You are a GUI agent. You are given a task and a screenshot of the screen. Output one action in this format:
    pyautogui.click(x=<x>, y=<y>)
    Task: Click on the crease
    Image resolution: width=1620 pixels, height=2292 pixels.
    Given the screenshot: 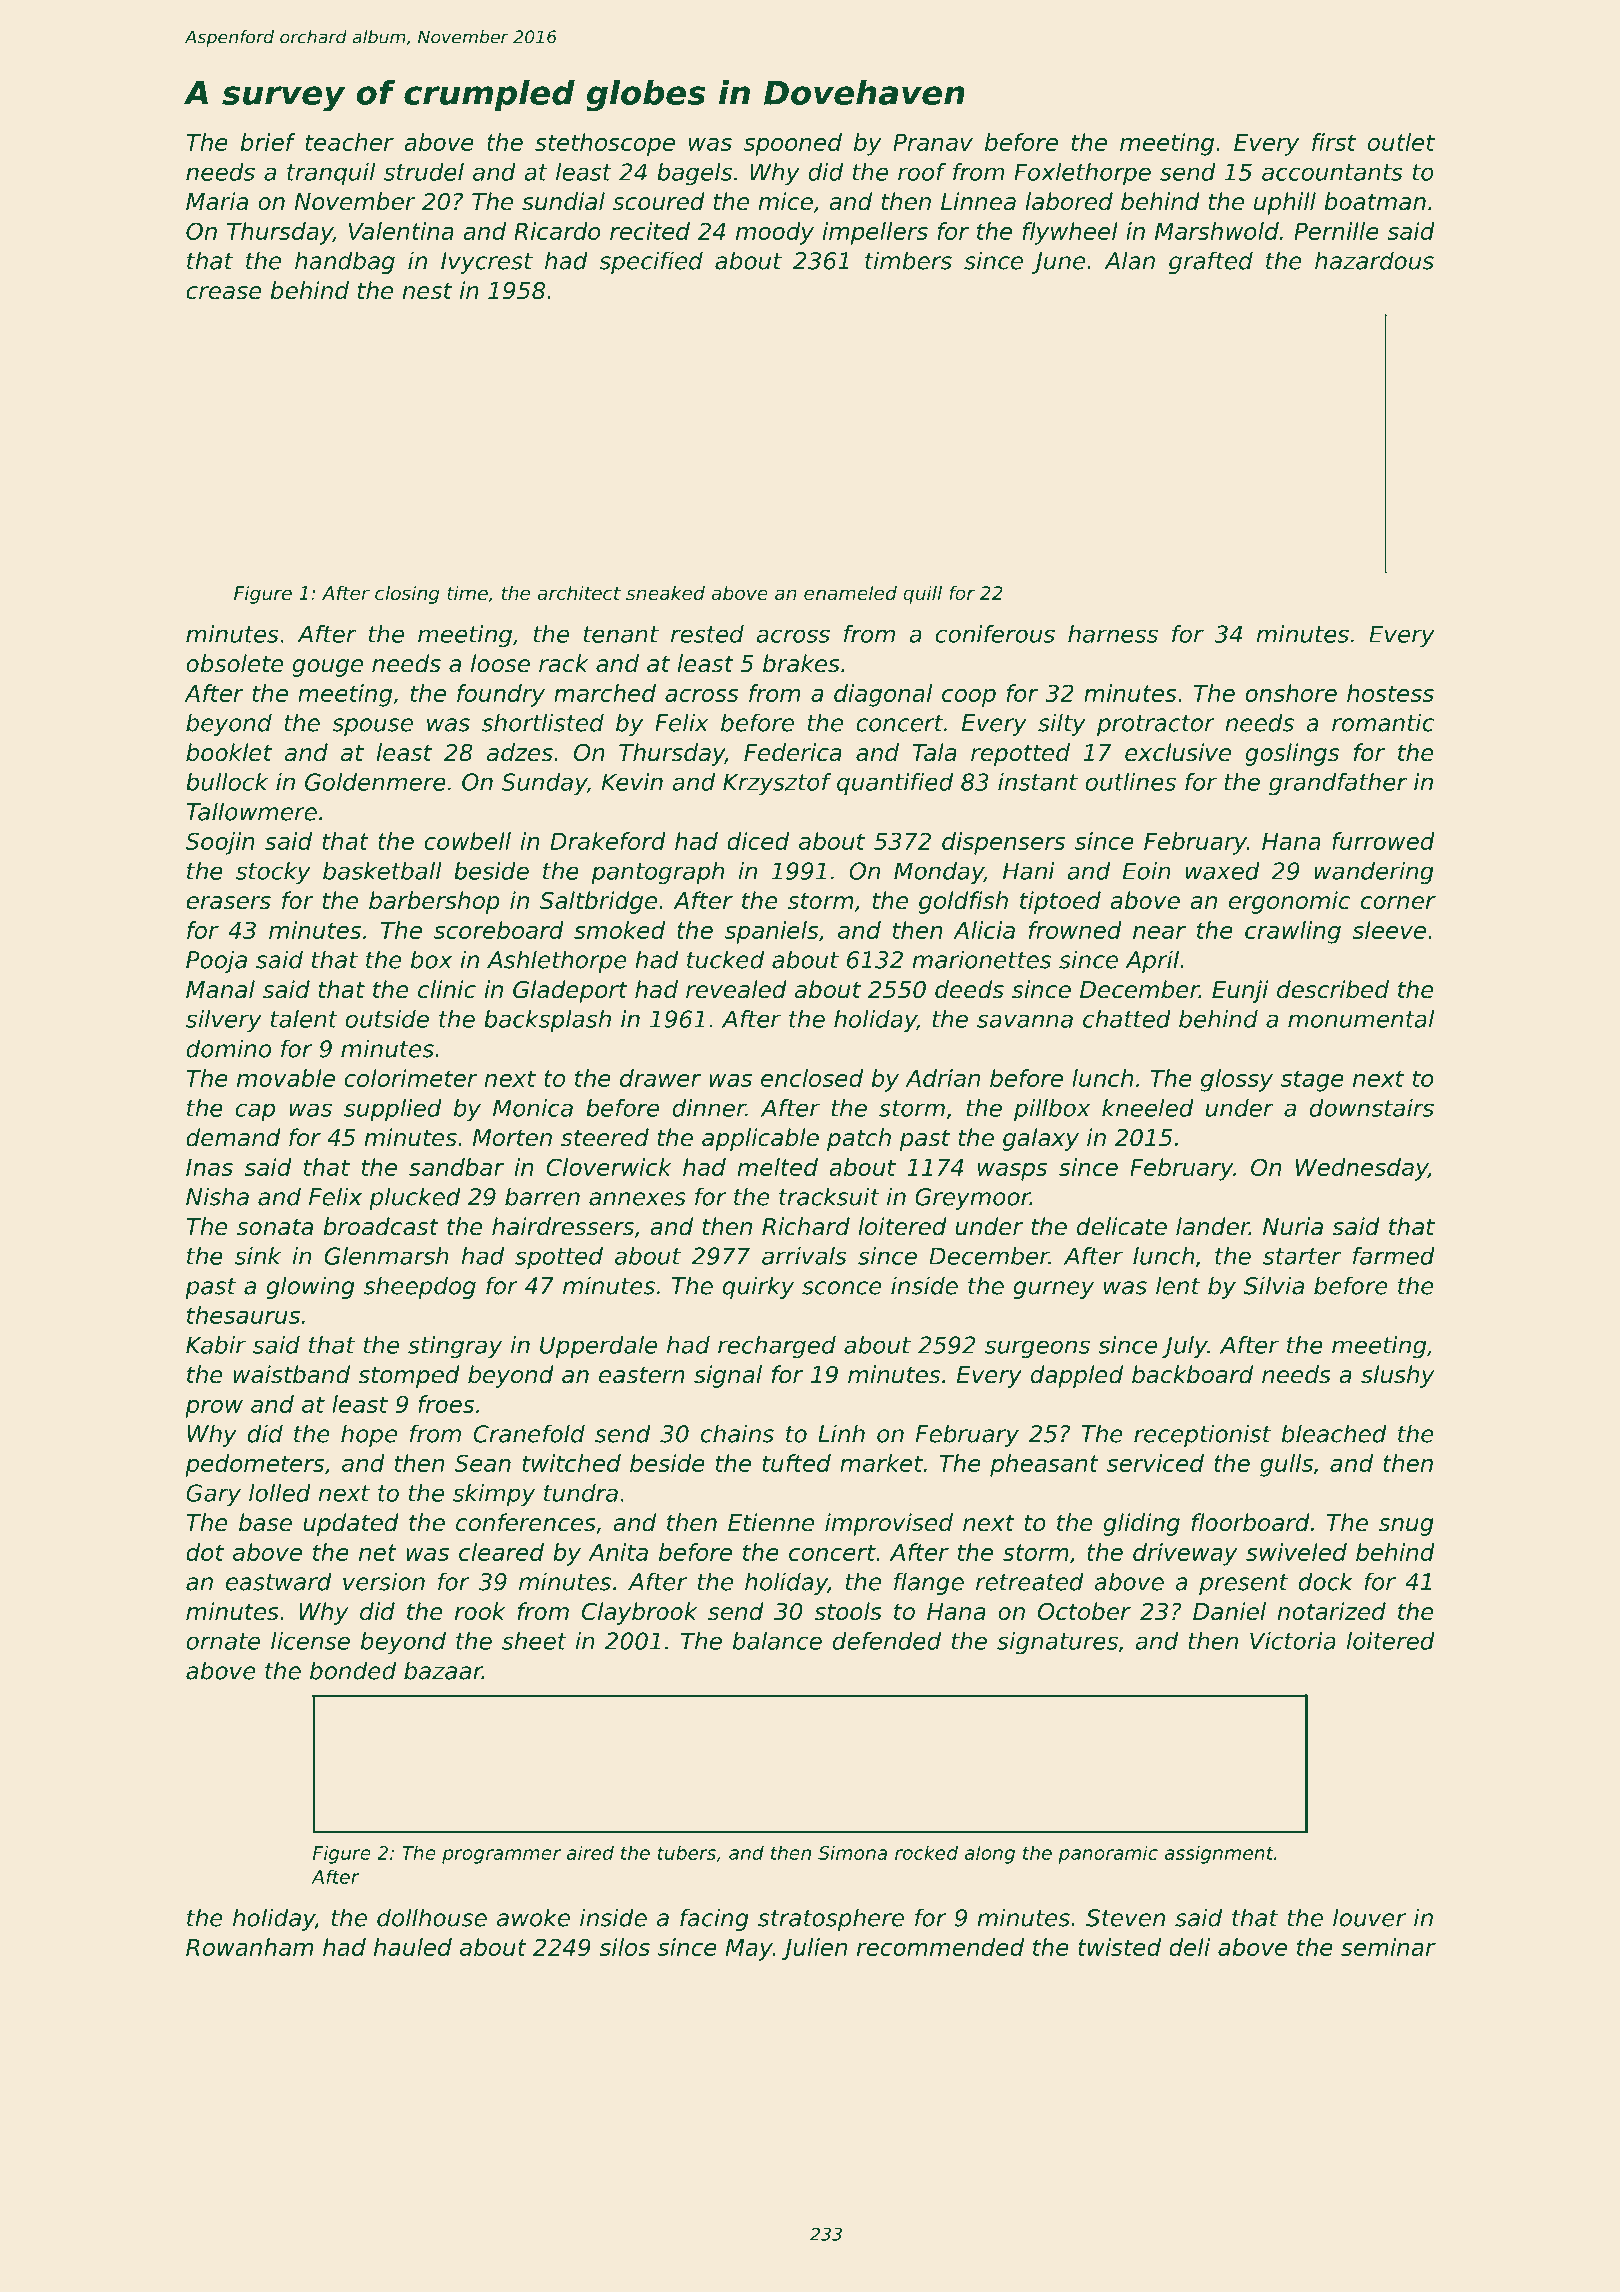 What is the action you would take?
    pyautogui.click(x=224, y=293)
